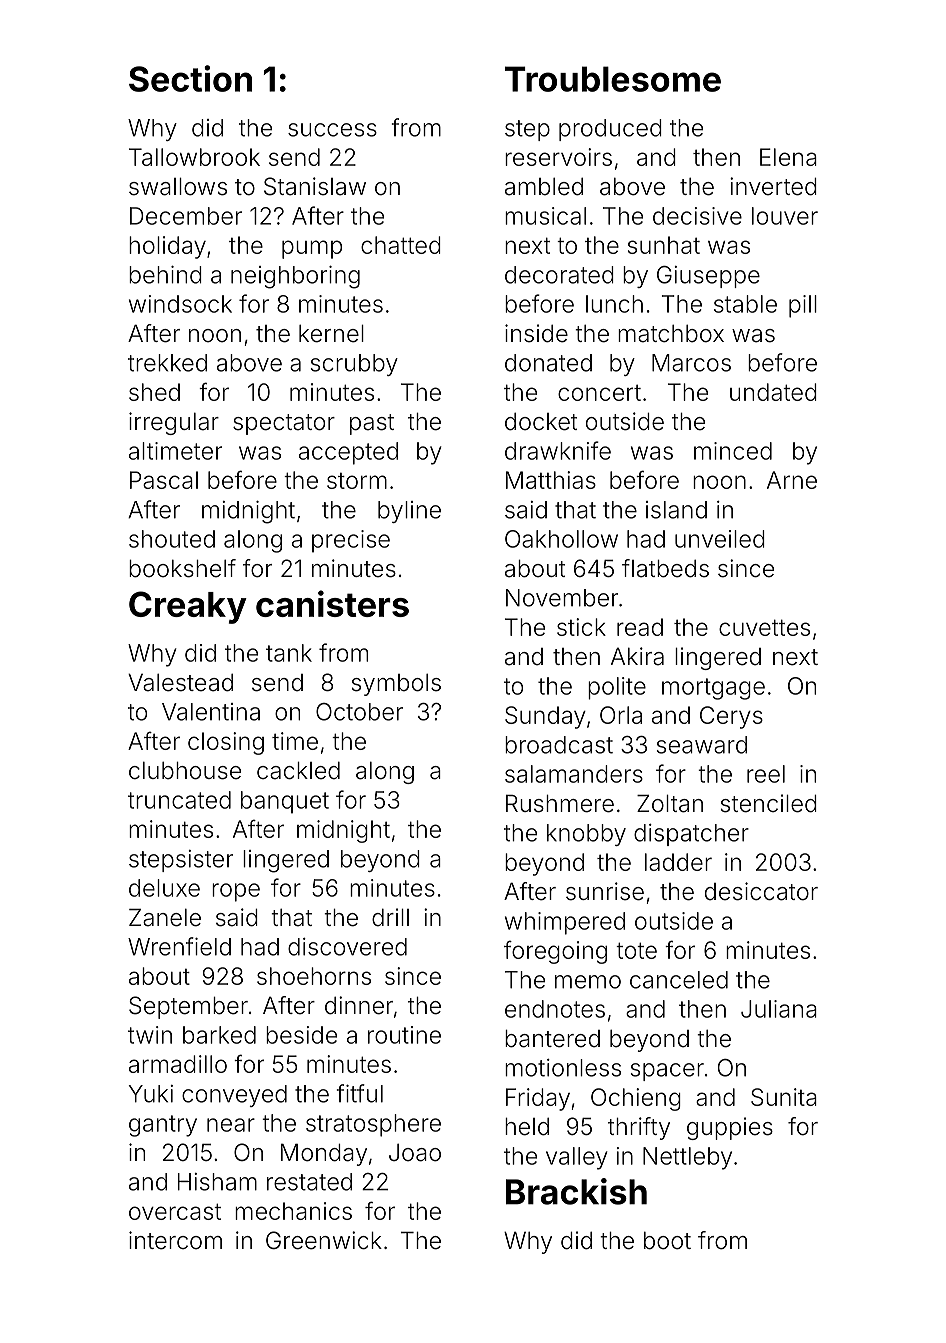 The image size is (946, 1343). What do you see at coordinates (415, 1153) in the document?
I see `Joao` at bounding box center [415, 1153].
